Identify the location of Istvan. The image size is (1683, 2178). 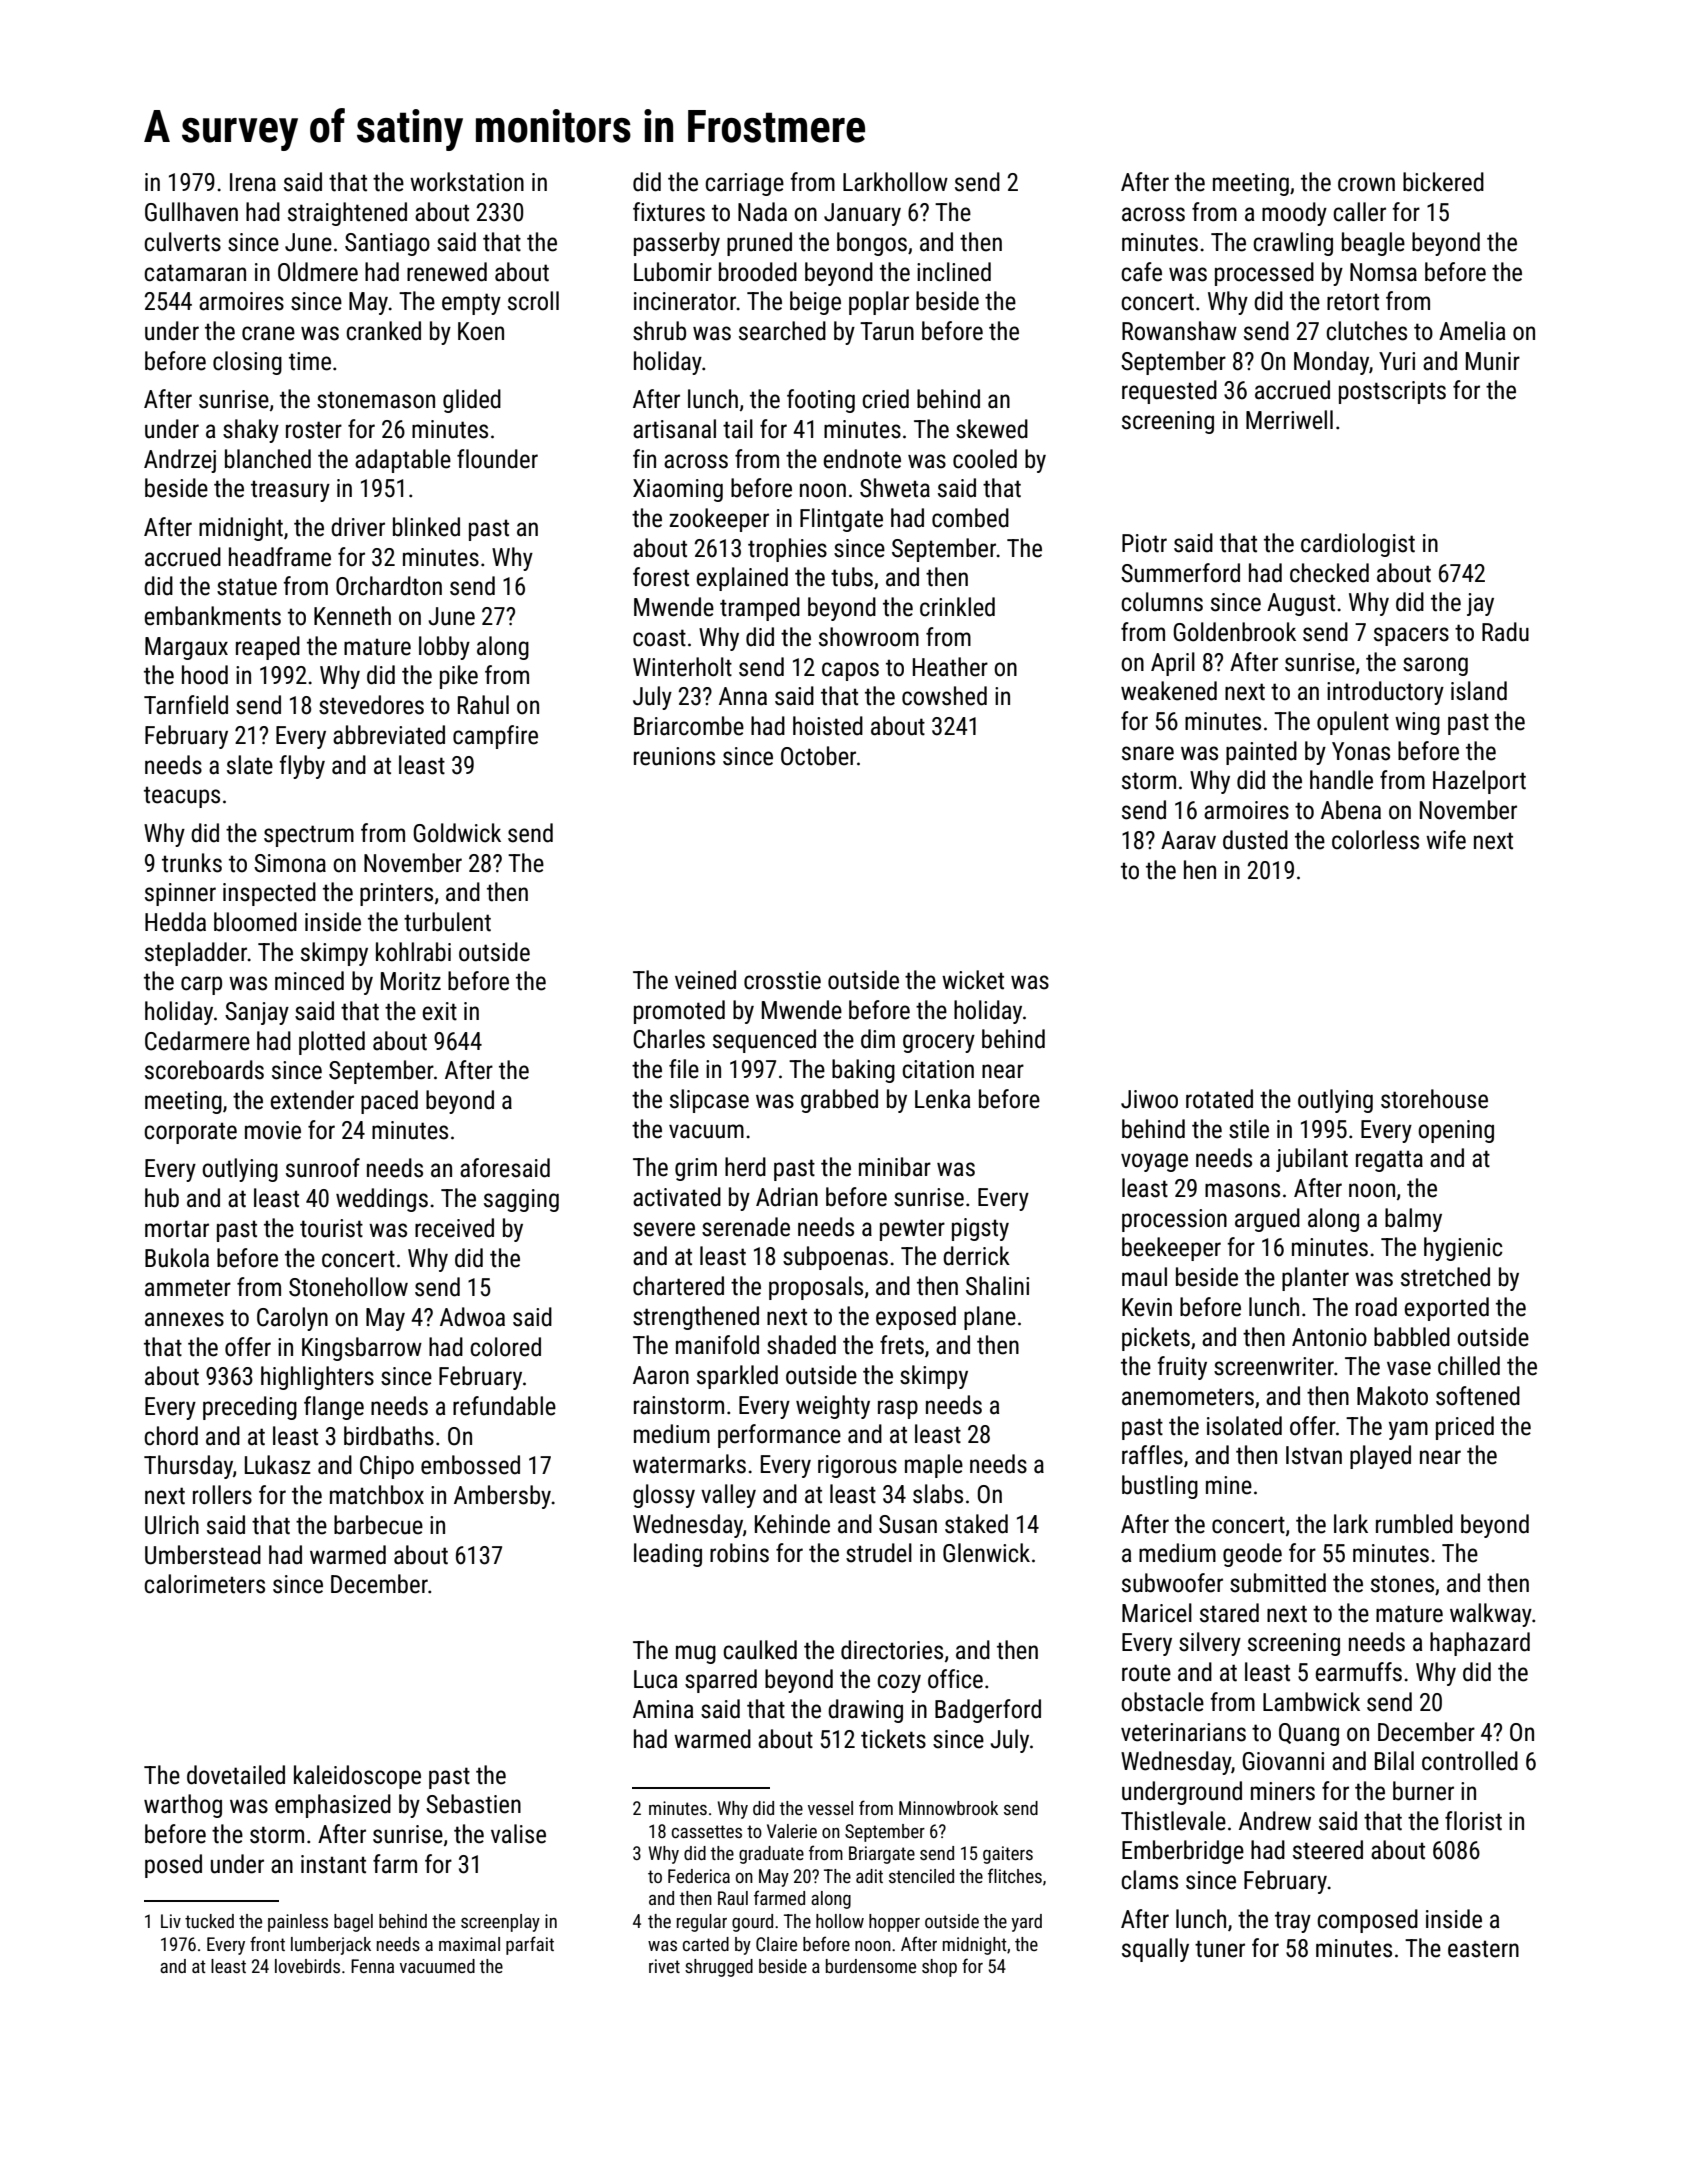
(1314, 1455).
